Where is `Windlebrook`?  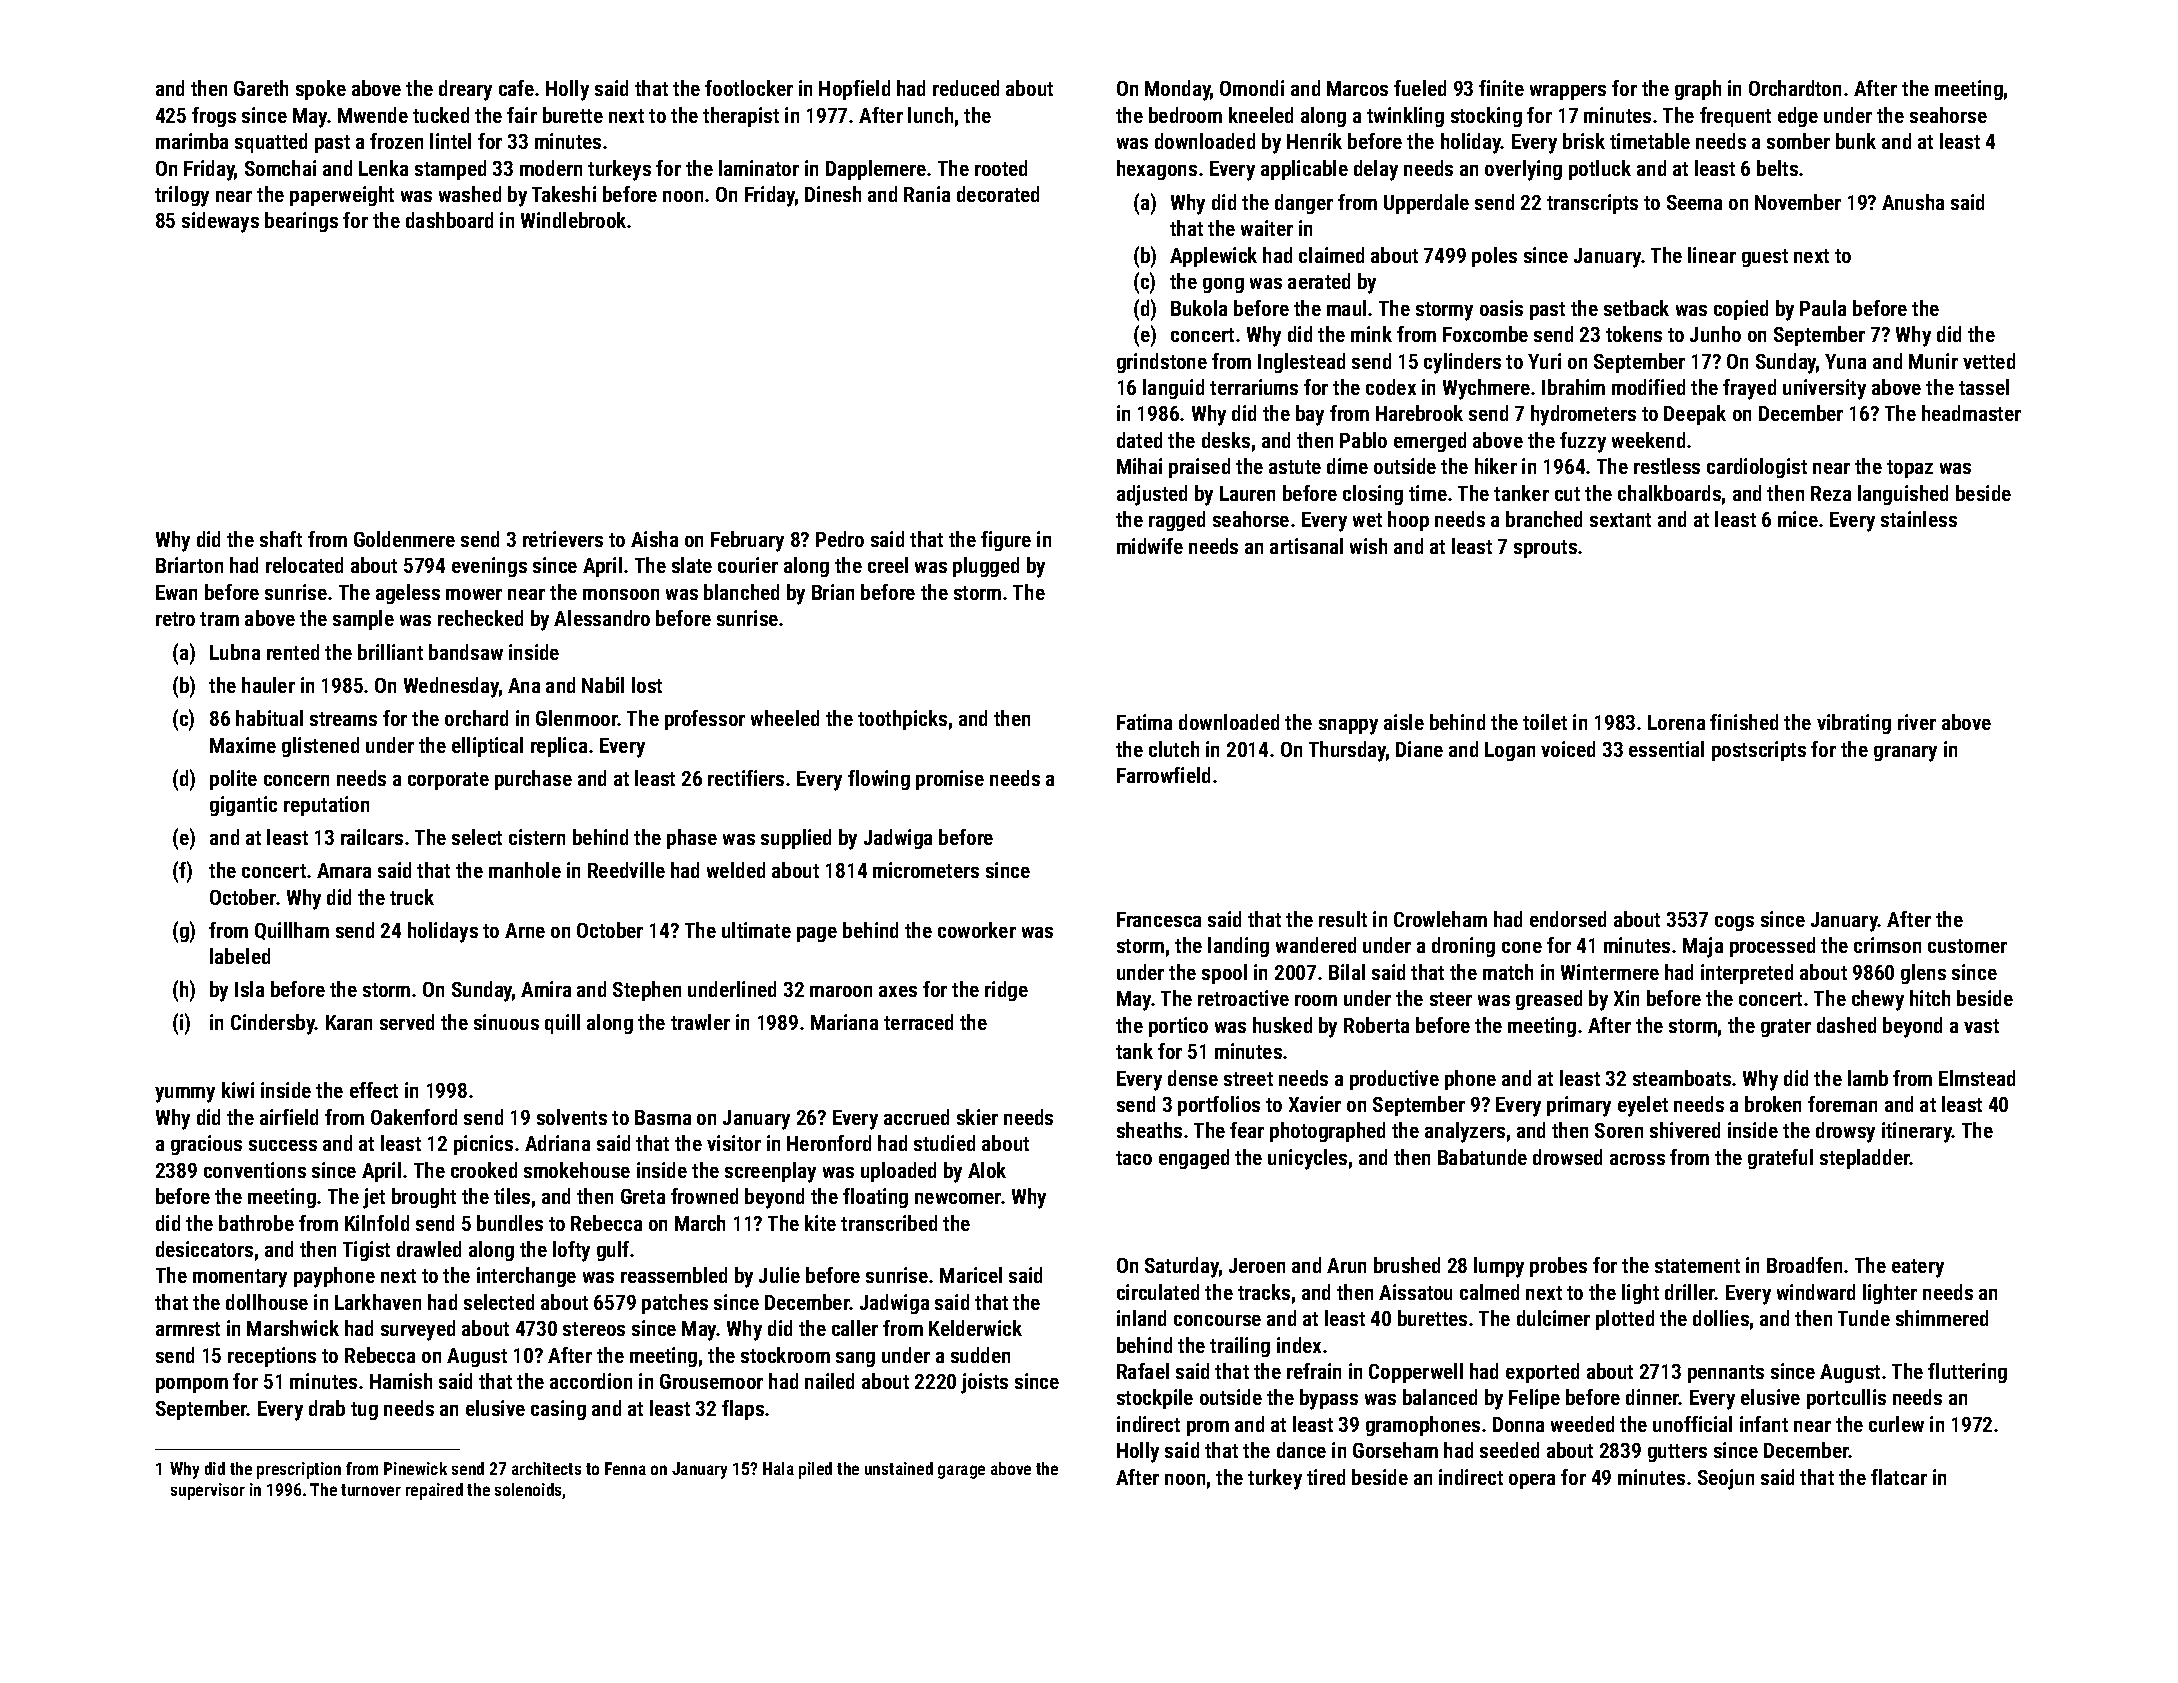
Windlebrook is located at coordinates (574, 220).
